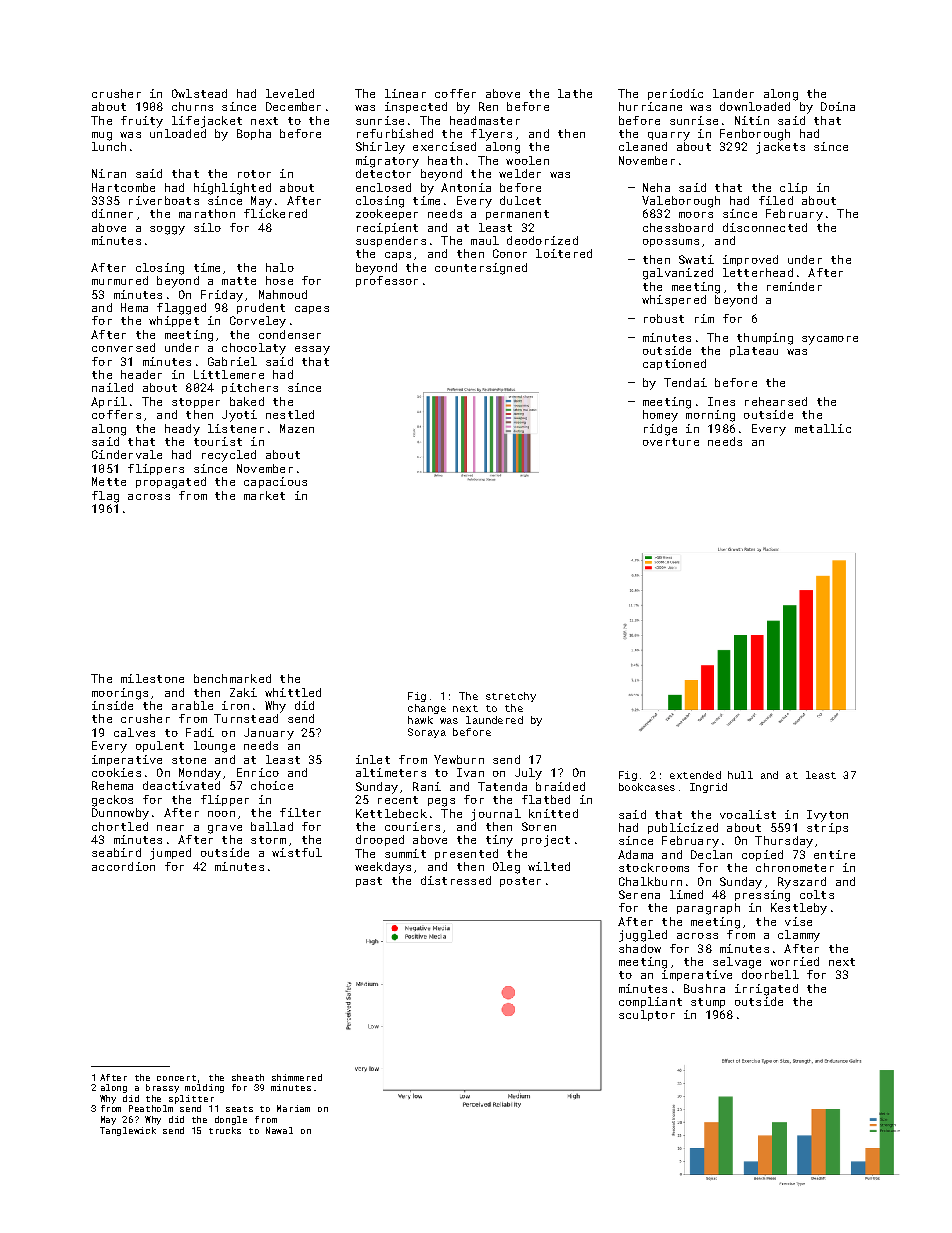 This screenshot has height=1233, width=952. Describe the element at coordinates (838, 106) in the screenshot. I see `Doina` at that location.
